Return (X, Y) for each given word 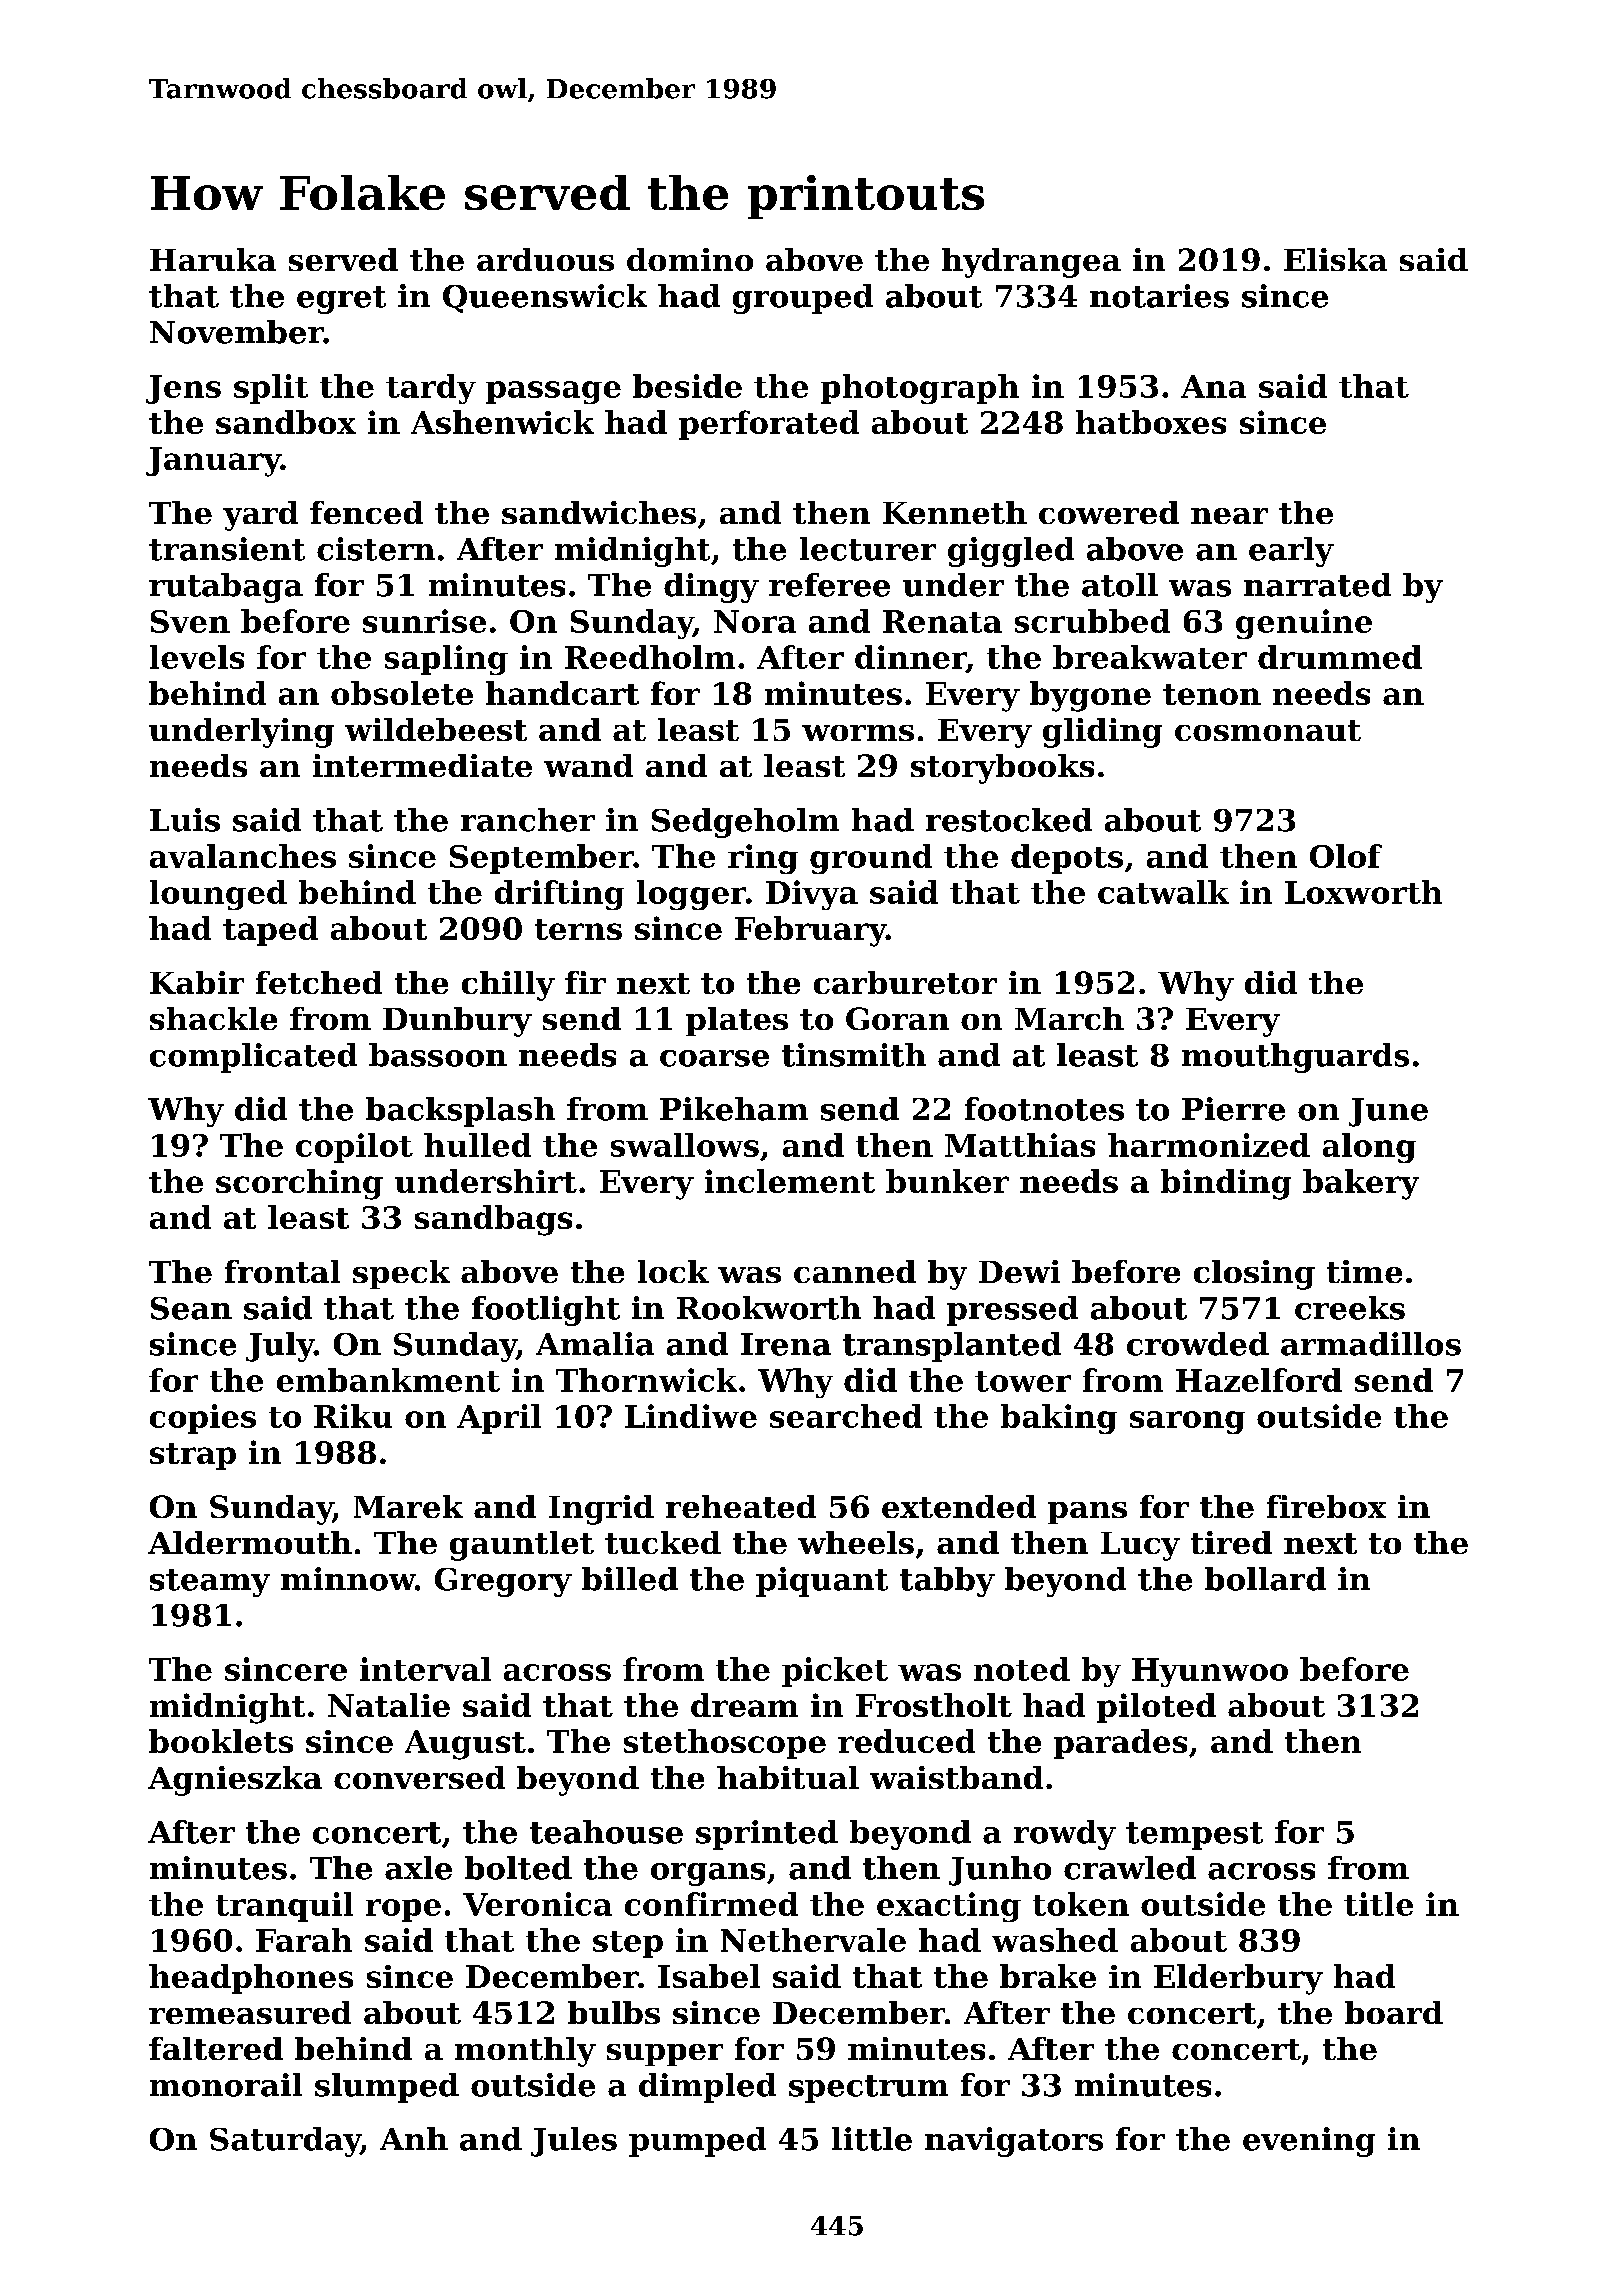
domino (690, 259)
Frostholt (934, 1705)
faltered (216, 2048)
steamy (210, 1583)
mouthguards (1295, 1058)
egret (341, 300)
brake (1048, 1976)
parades (1120, 1744)
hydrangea (1031, 263)
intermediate (422, 765)
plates (737, 1021)
